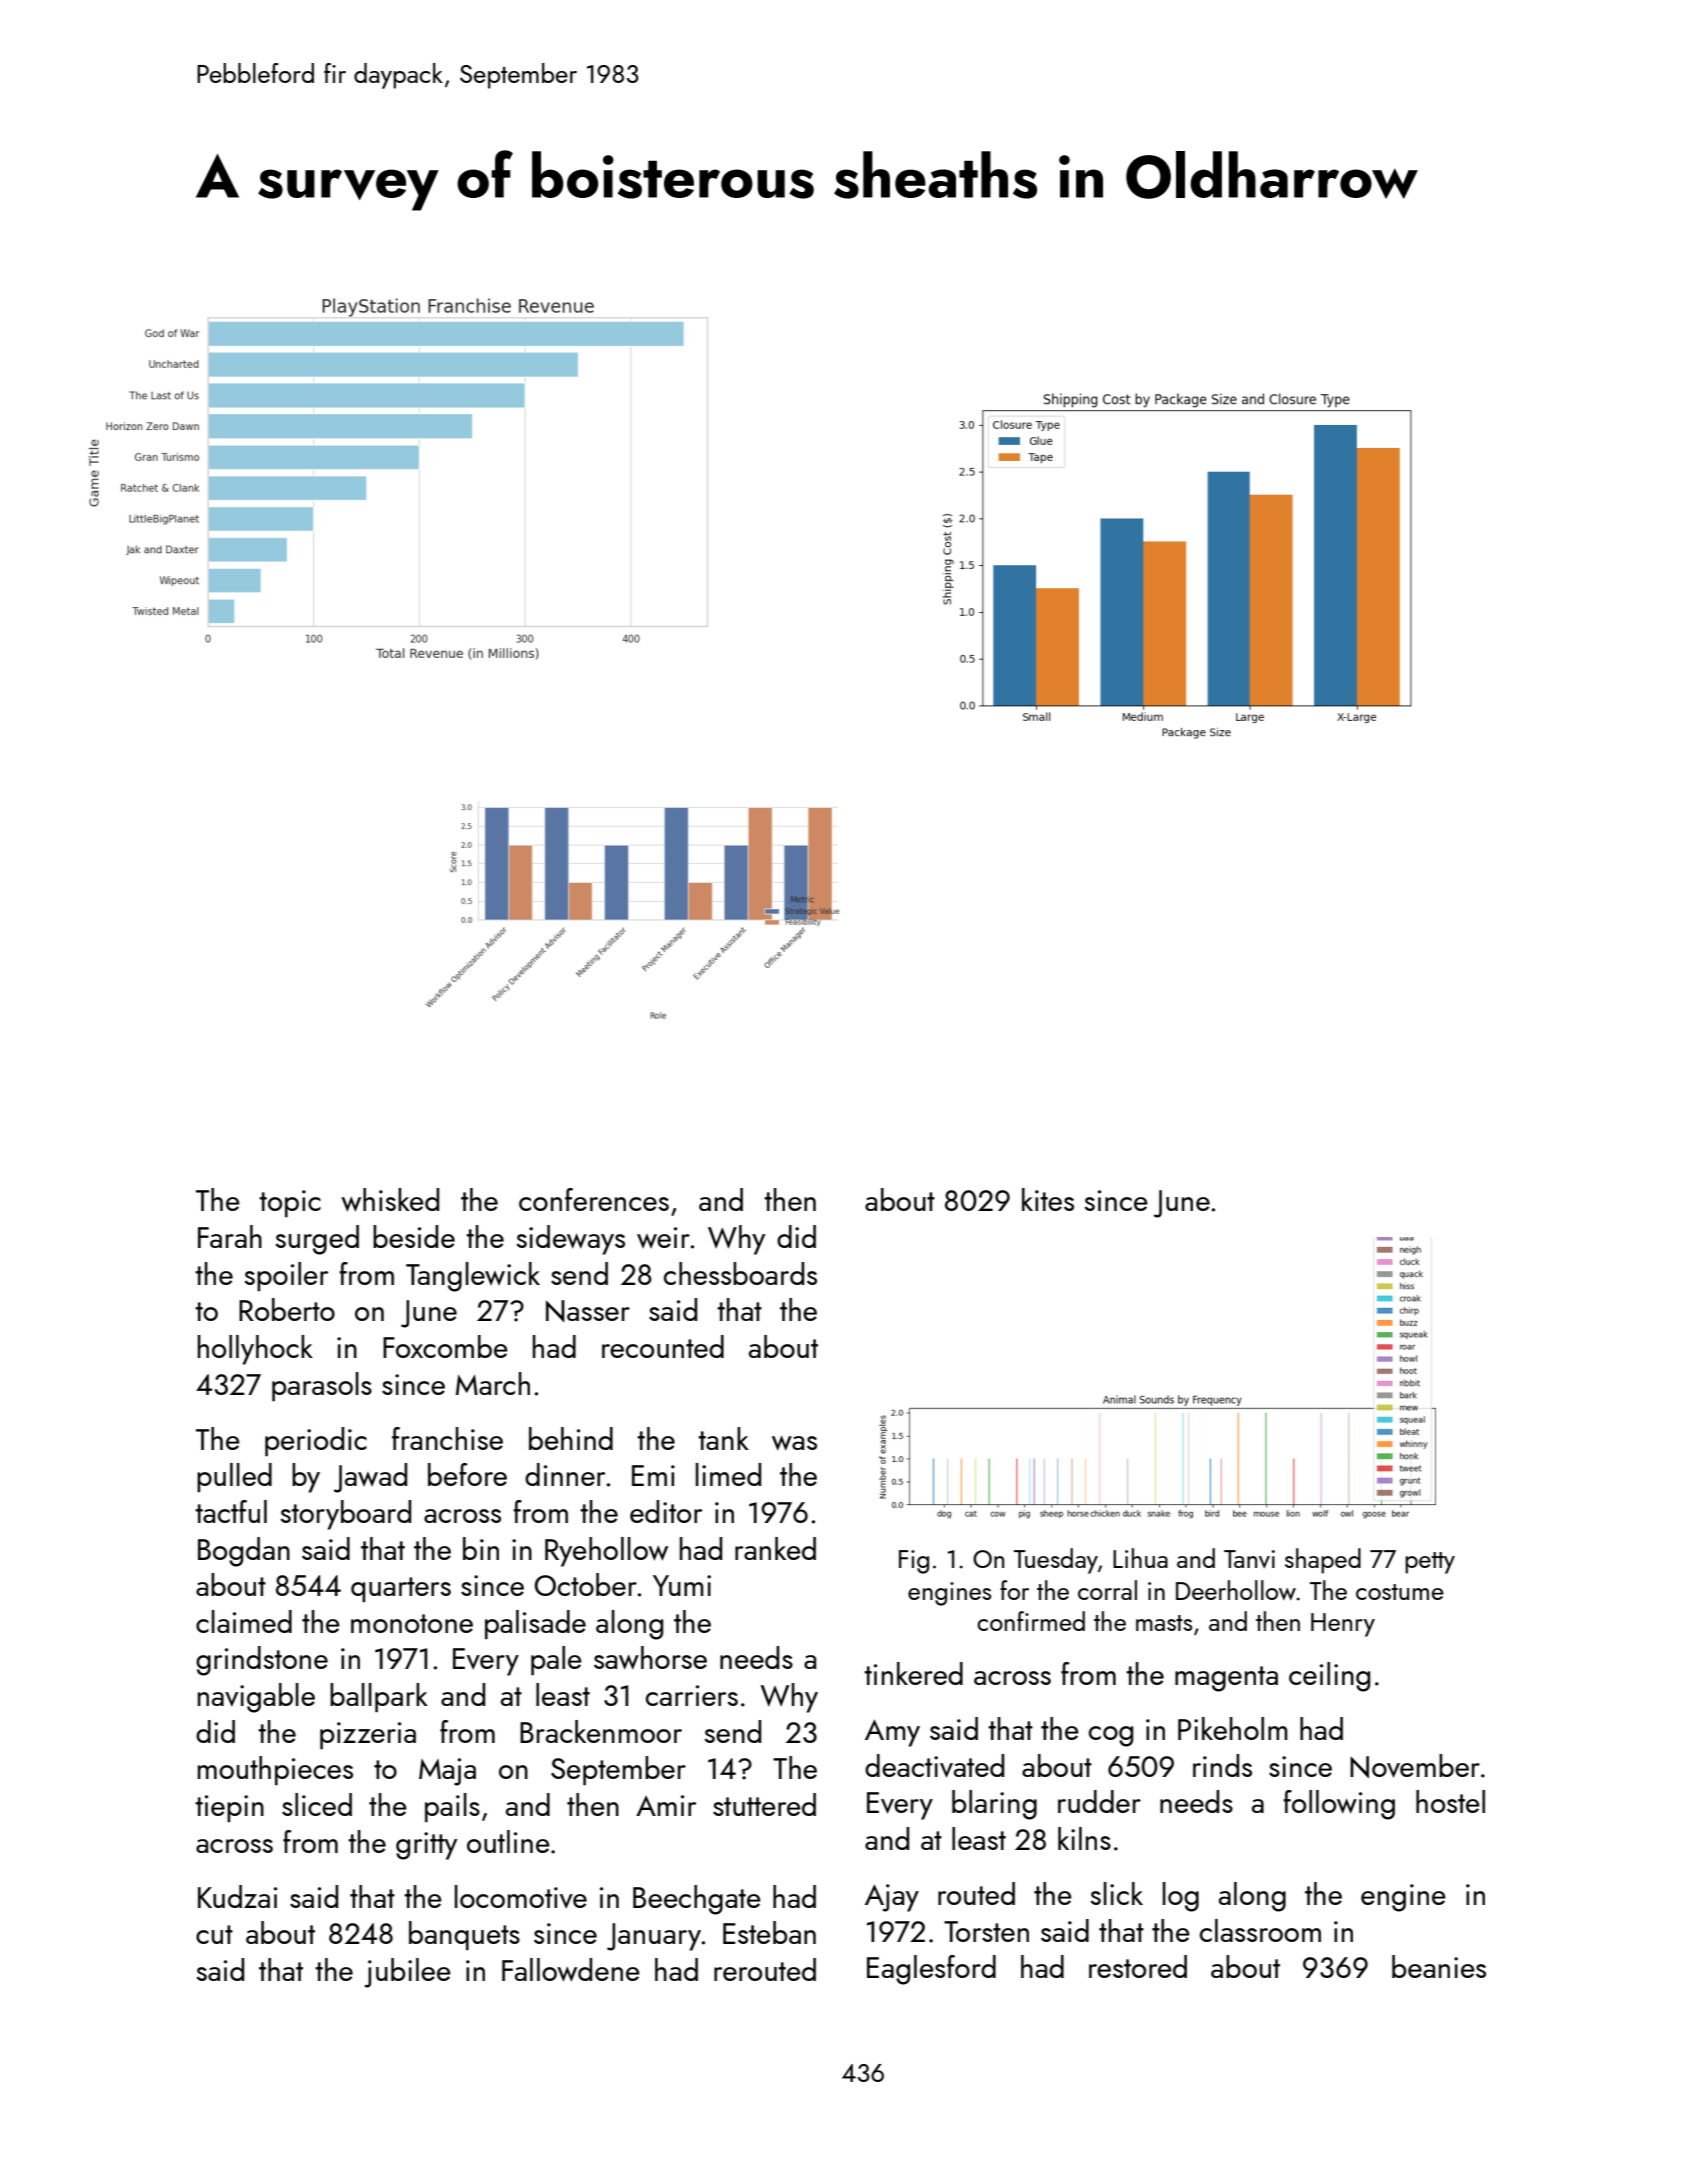 The image size is (1683, 2178). I want to click on sliced, so click(317, 1804).
